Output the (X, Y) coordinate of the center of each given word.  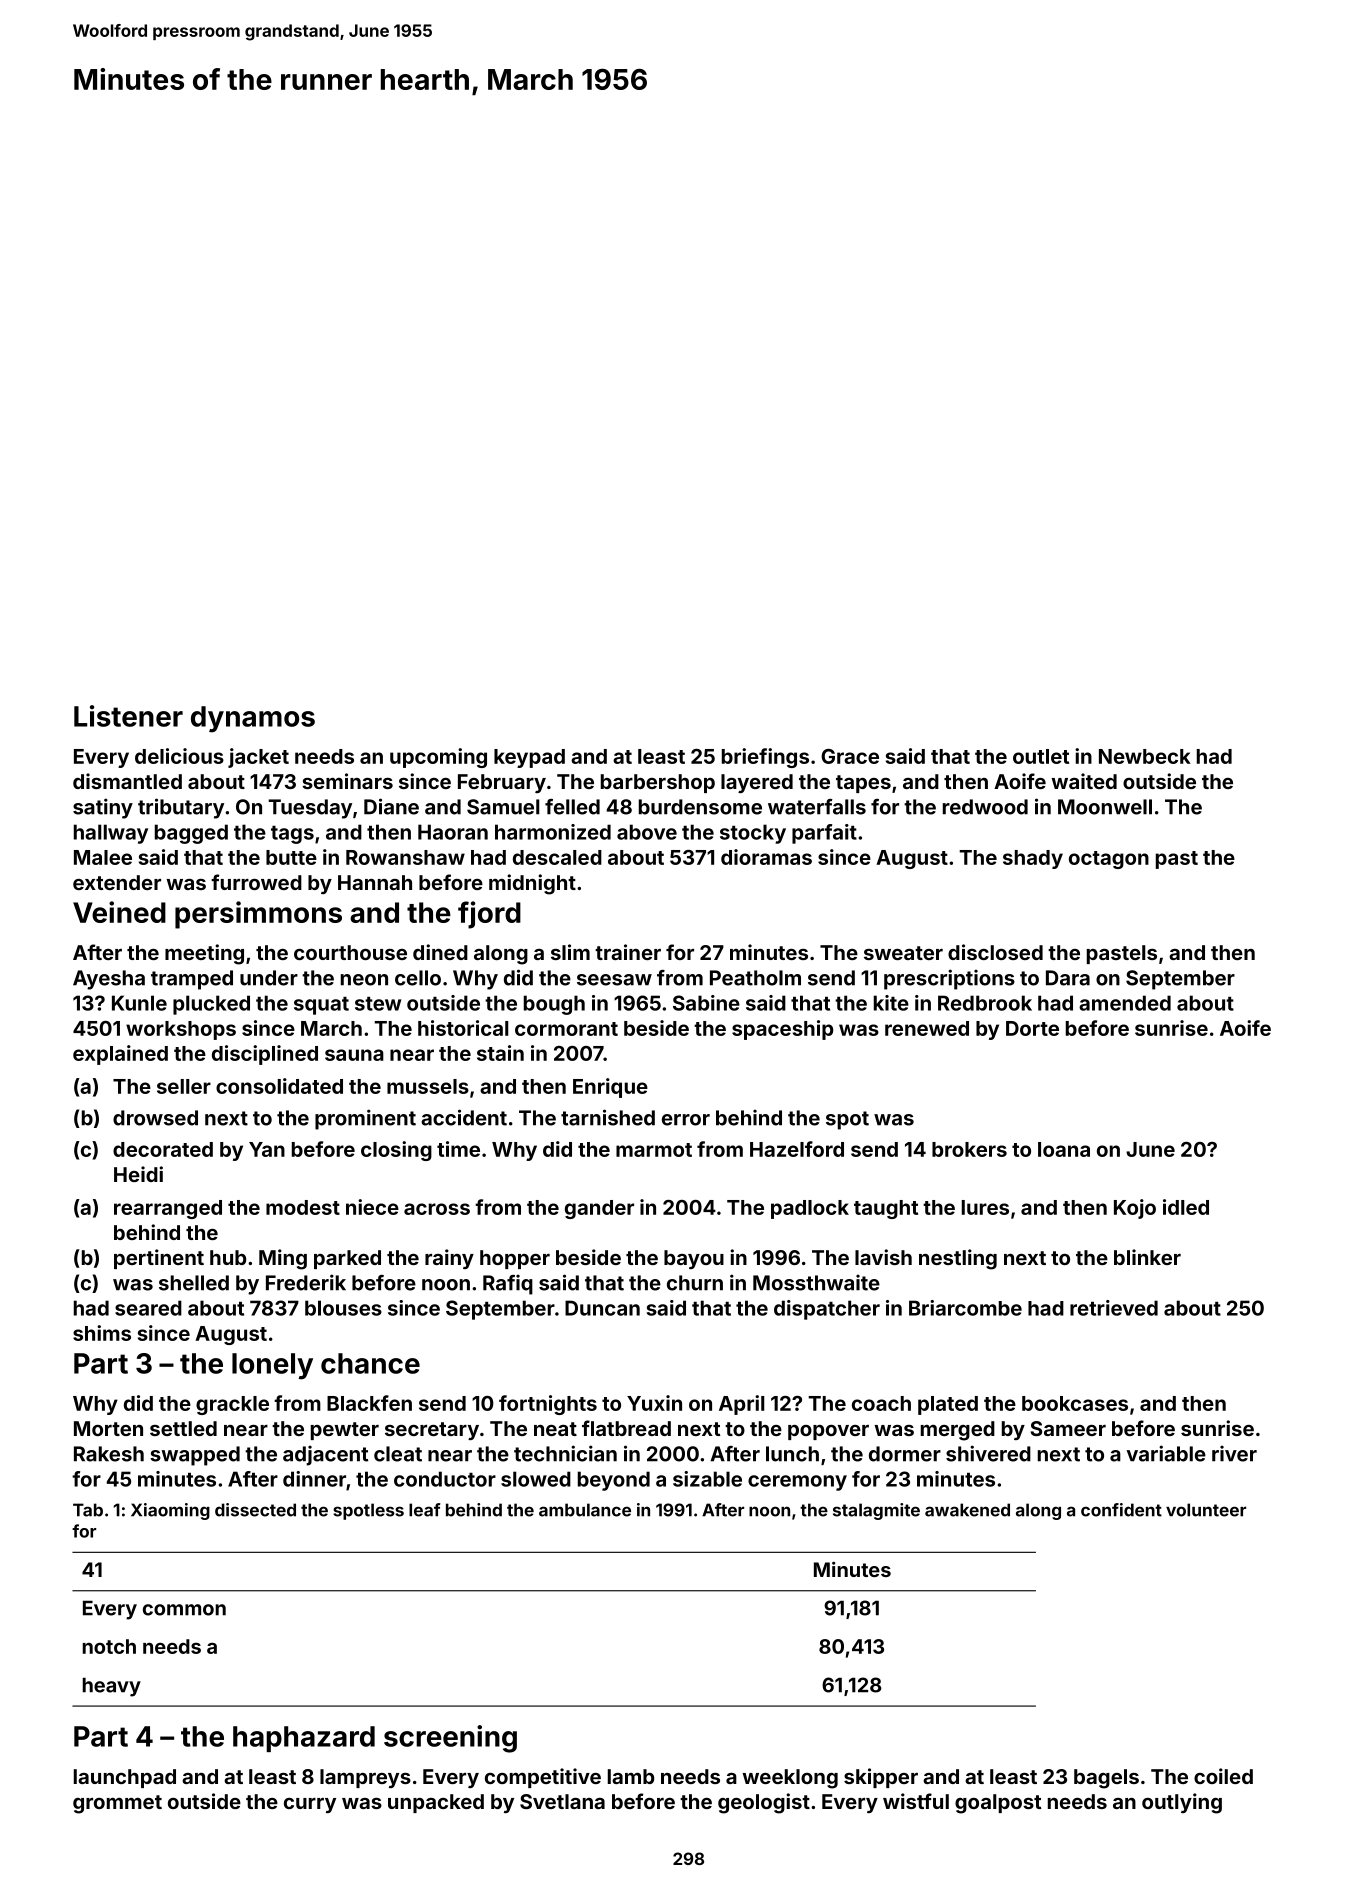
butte (291, 857)
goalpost (998, 1804)
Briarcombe (965, 1308)
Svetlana (562, 1801)
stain (500, 1053)
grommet (117, 1804)
